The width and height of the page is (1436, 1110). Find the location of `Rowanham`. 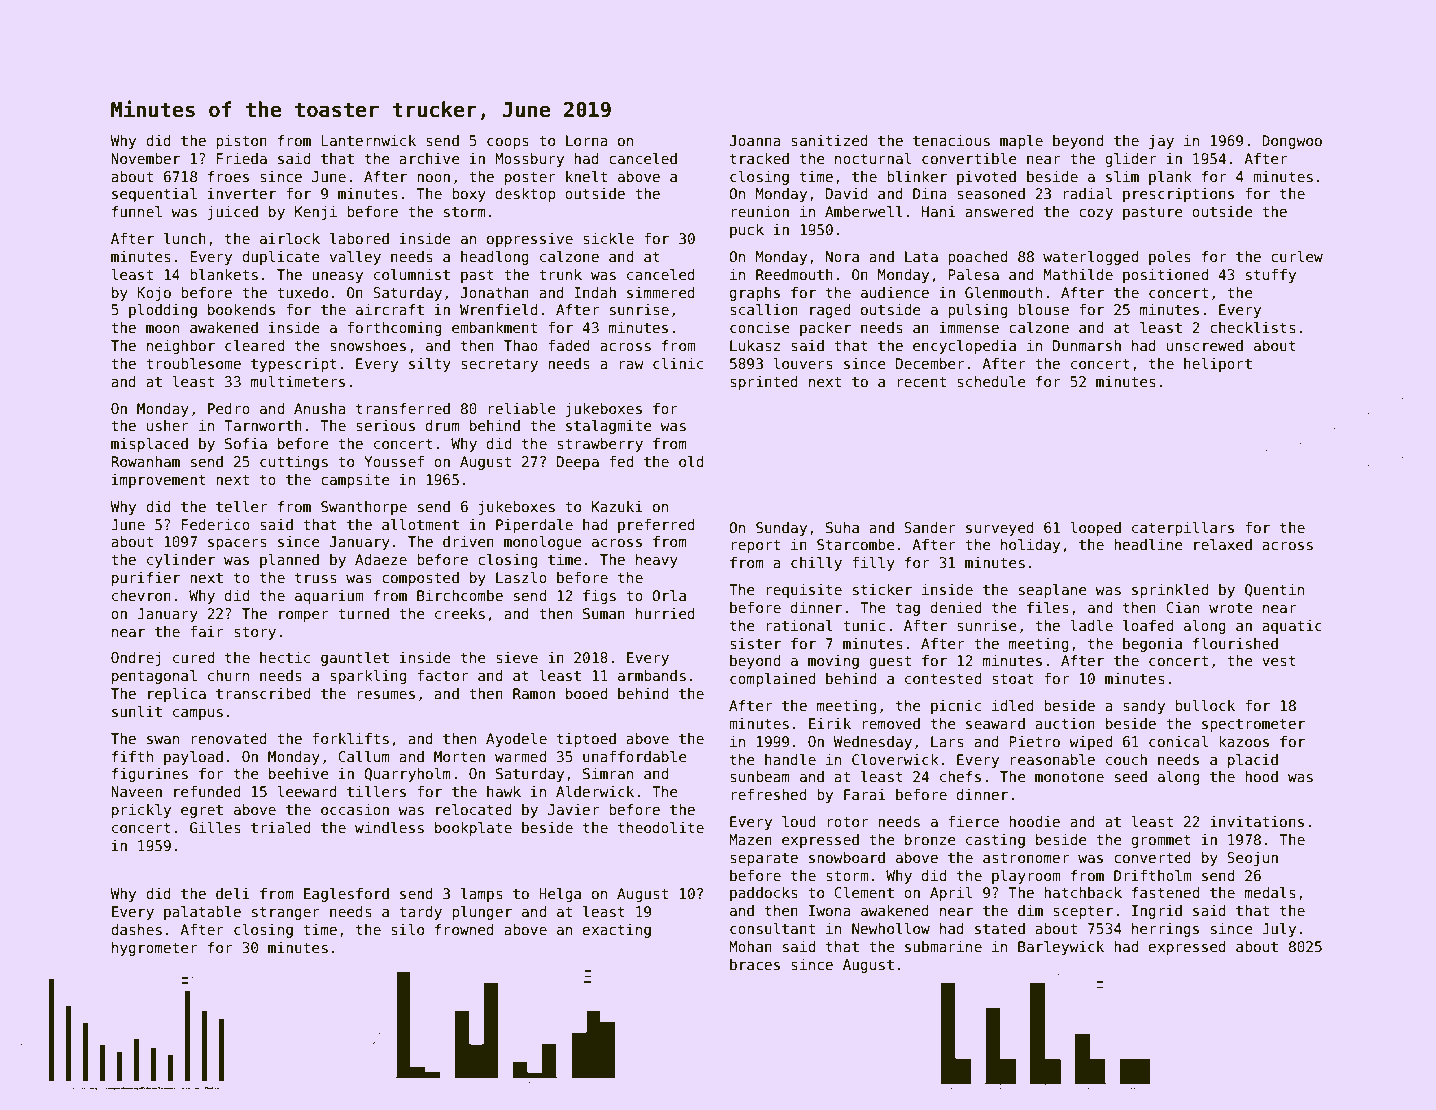

Rowanham is located at coordinates (145, 461).
